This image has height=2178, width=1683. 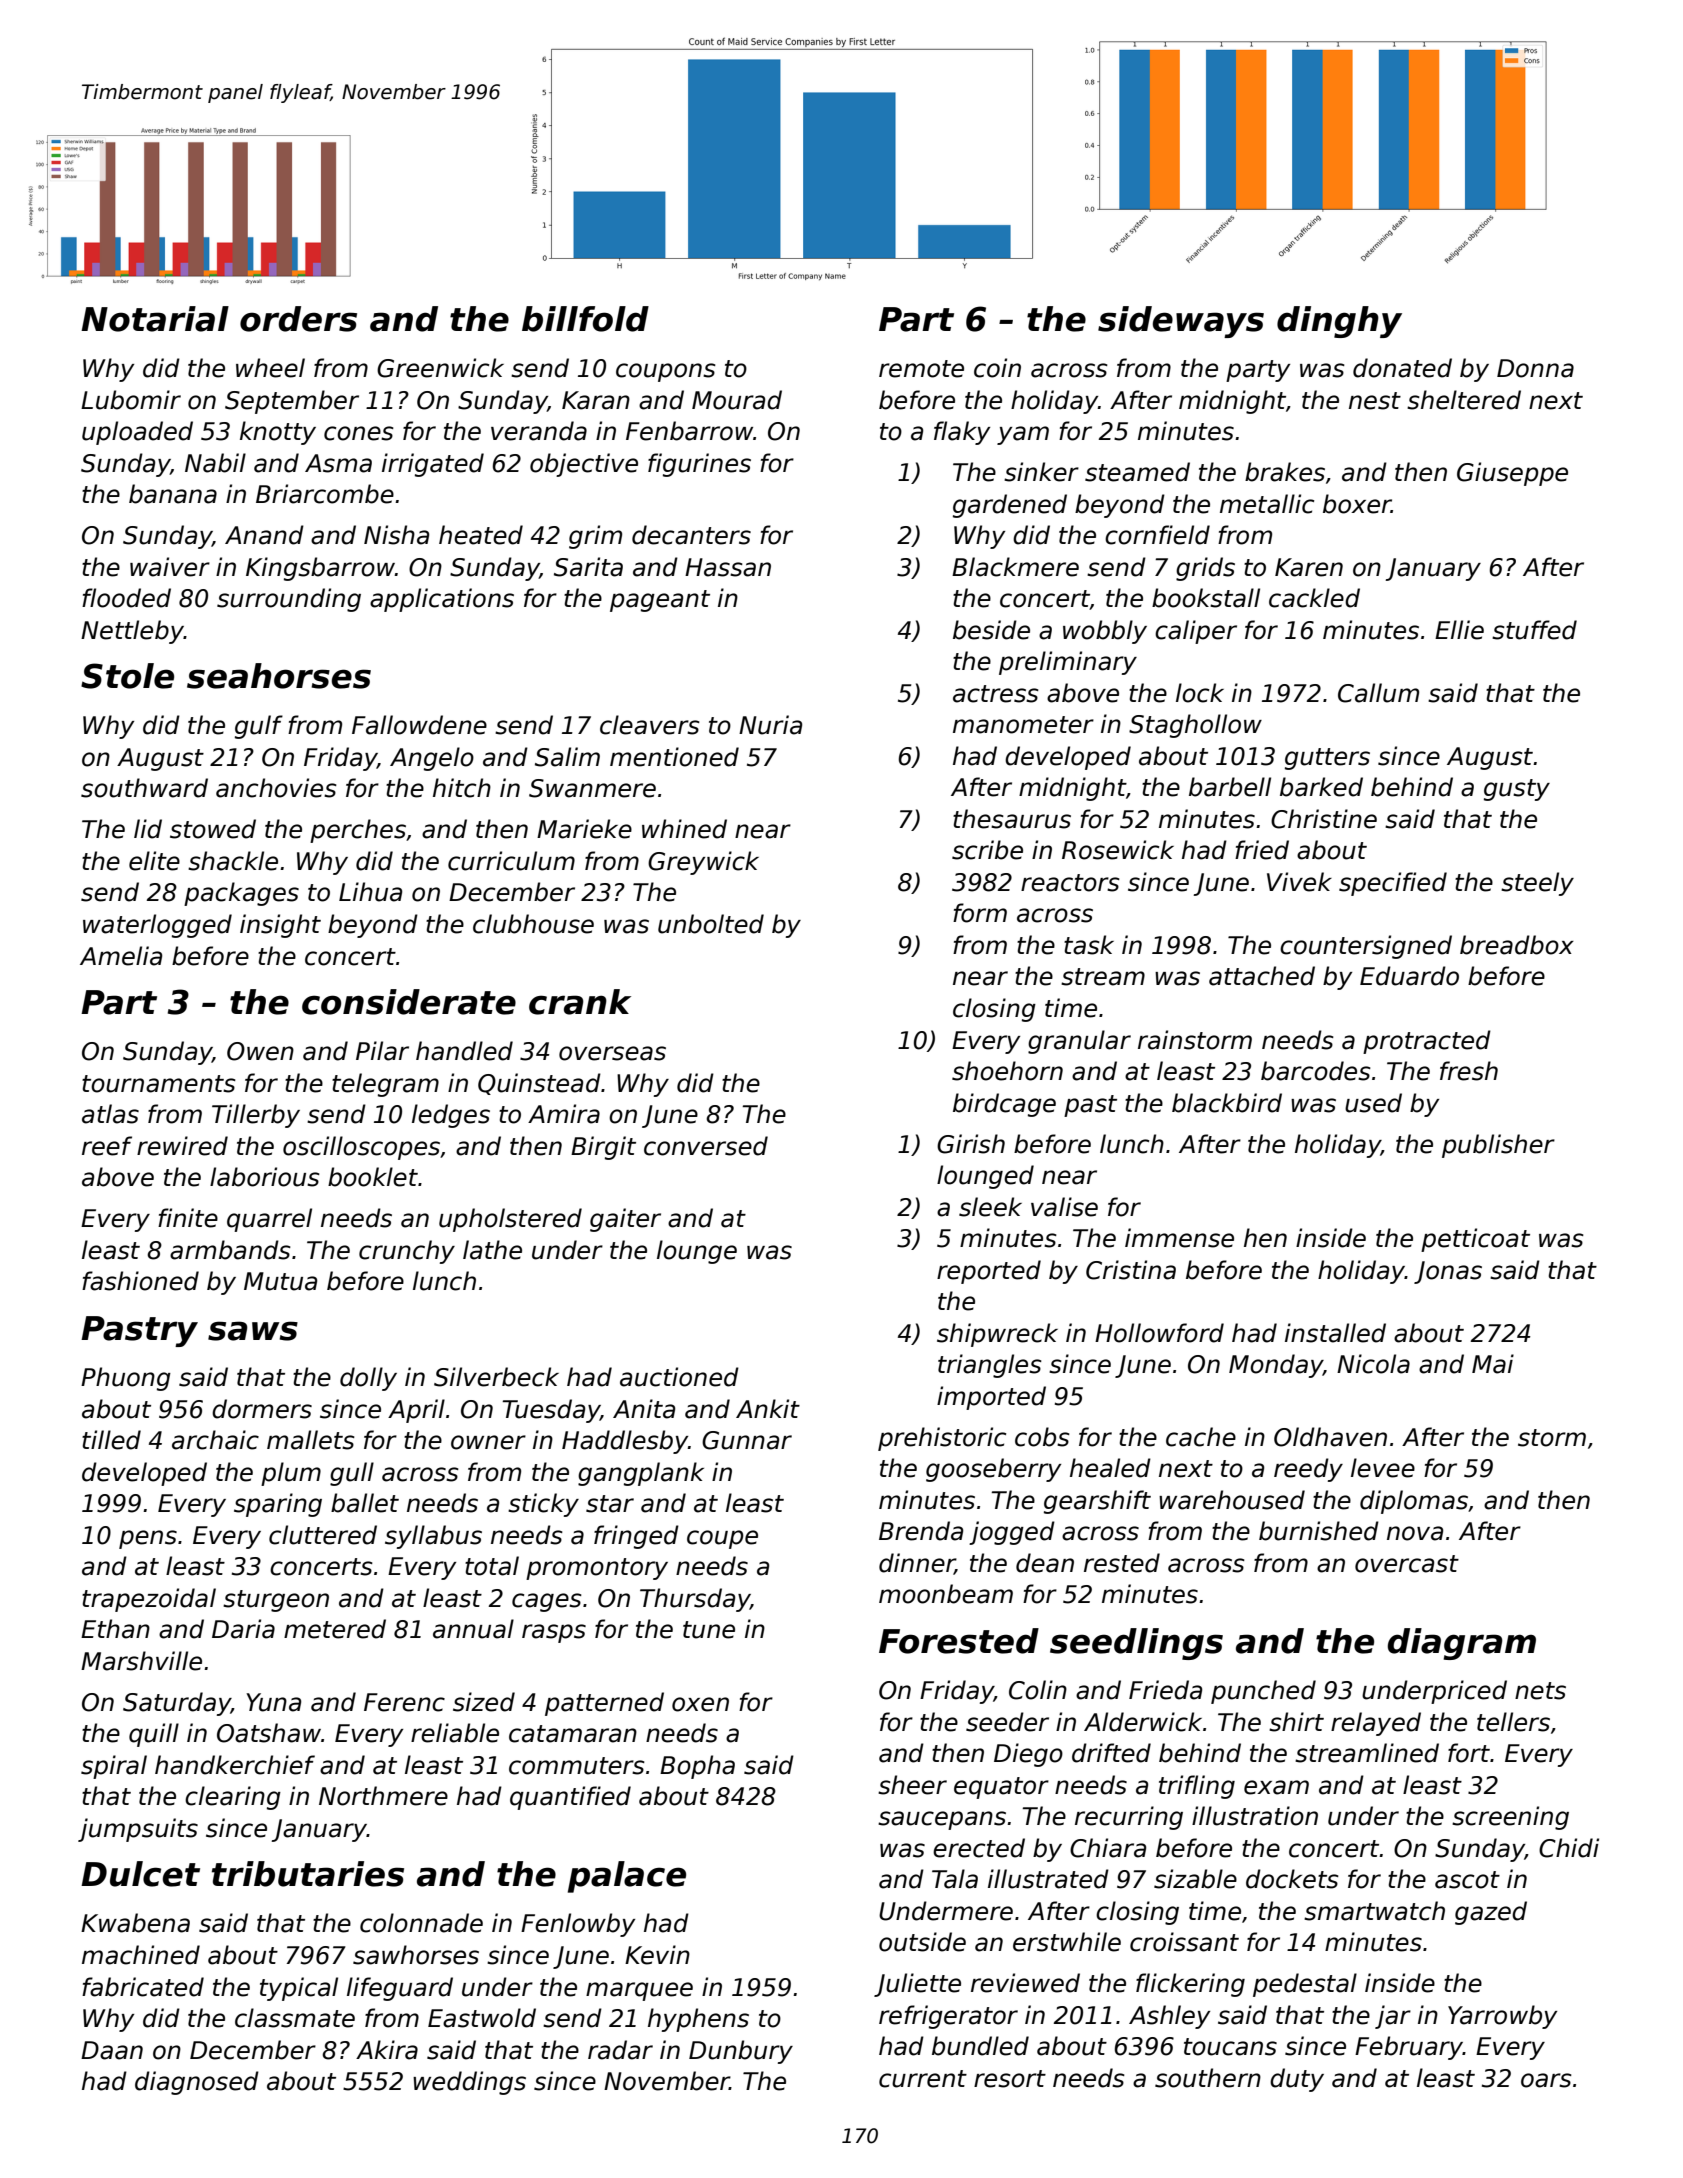 What do you see at coordinates (115, 1629) in the image?
I see `Ethan` at bounding box center [115, 1629].
